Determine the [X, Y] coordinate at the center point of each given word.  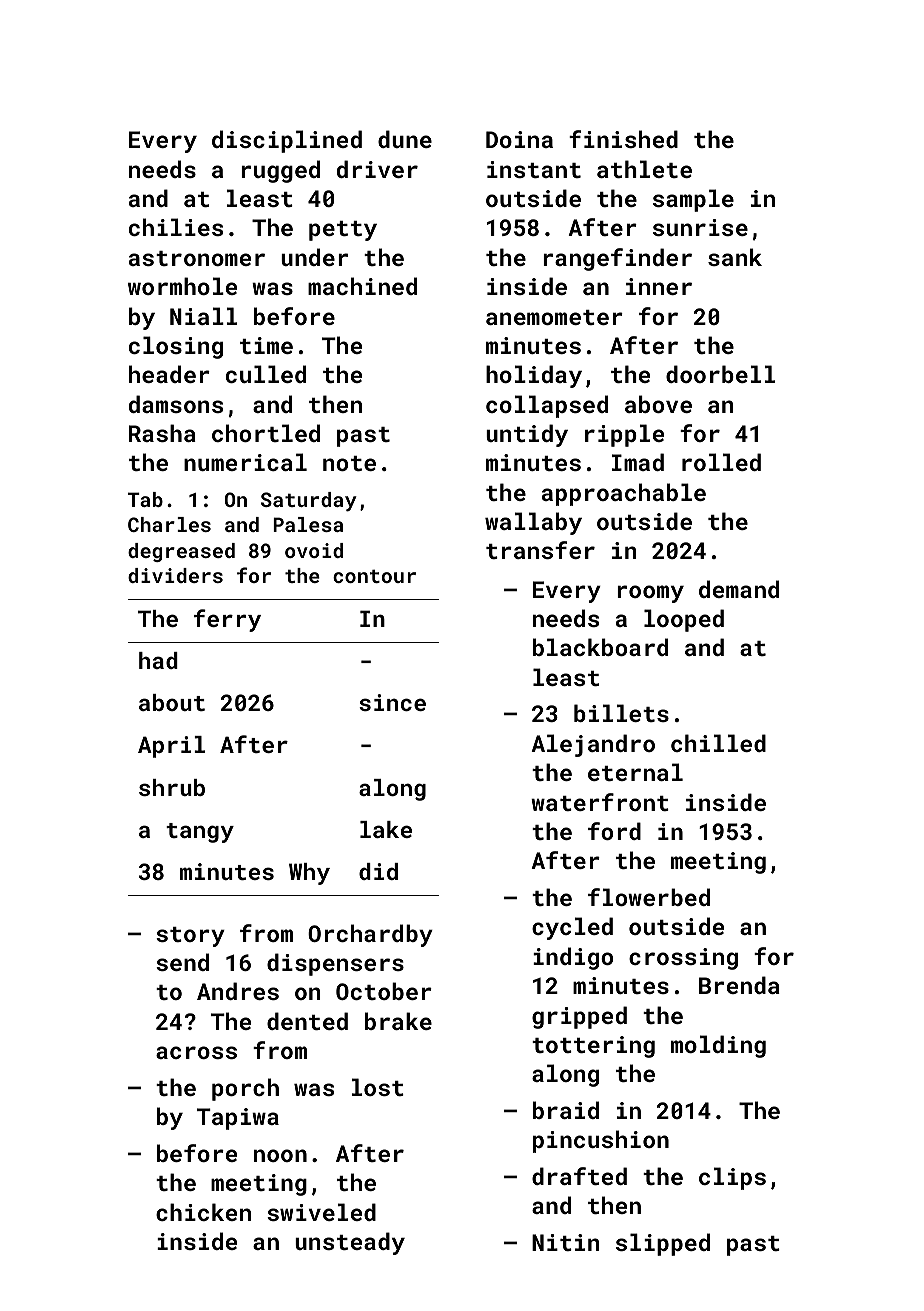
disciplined [287, 141]
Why [309, 874]
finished [623, 139]
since [392, 702]
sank [735, 257]
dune [405, 139]
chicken [203, 1212]
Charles [169, 524]
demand [739, 589]
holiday [534, 376]
